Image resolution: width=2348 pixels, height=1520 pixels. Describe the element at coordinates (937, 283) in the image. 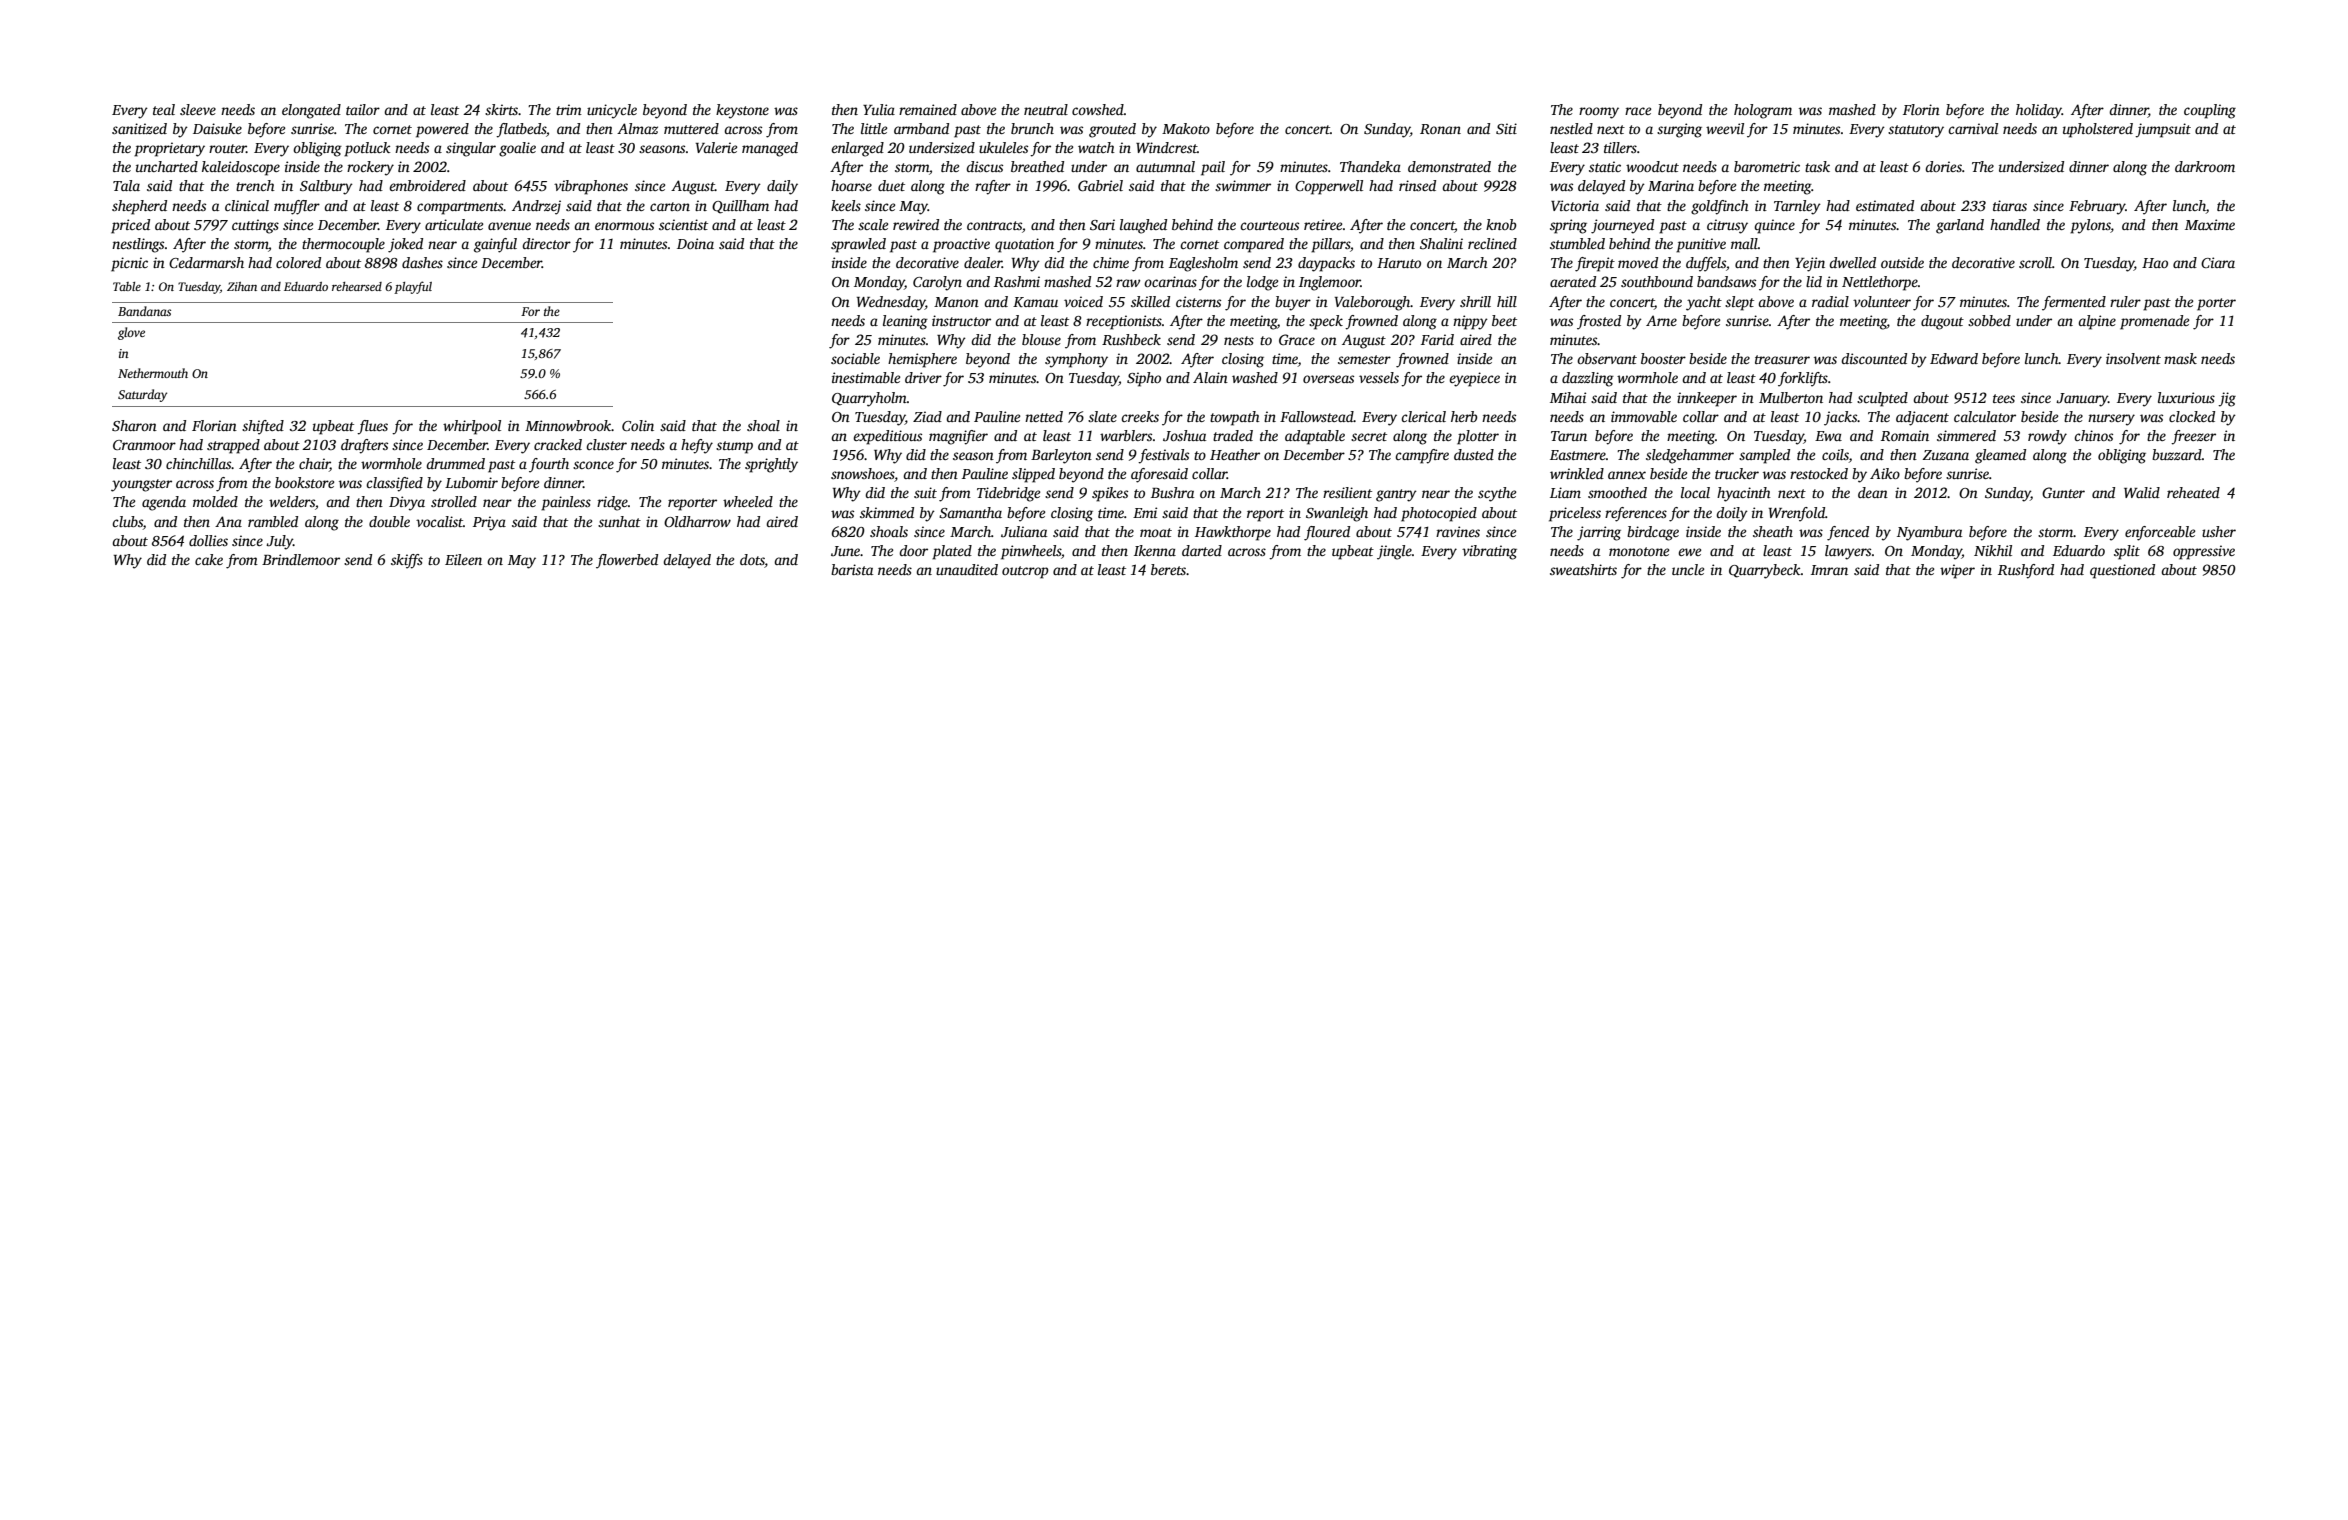

I see `Carolyn` at that location.
